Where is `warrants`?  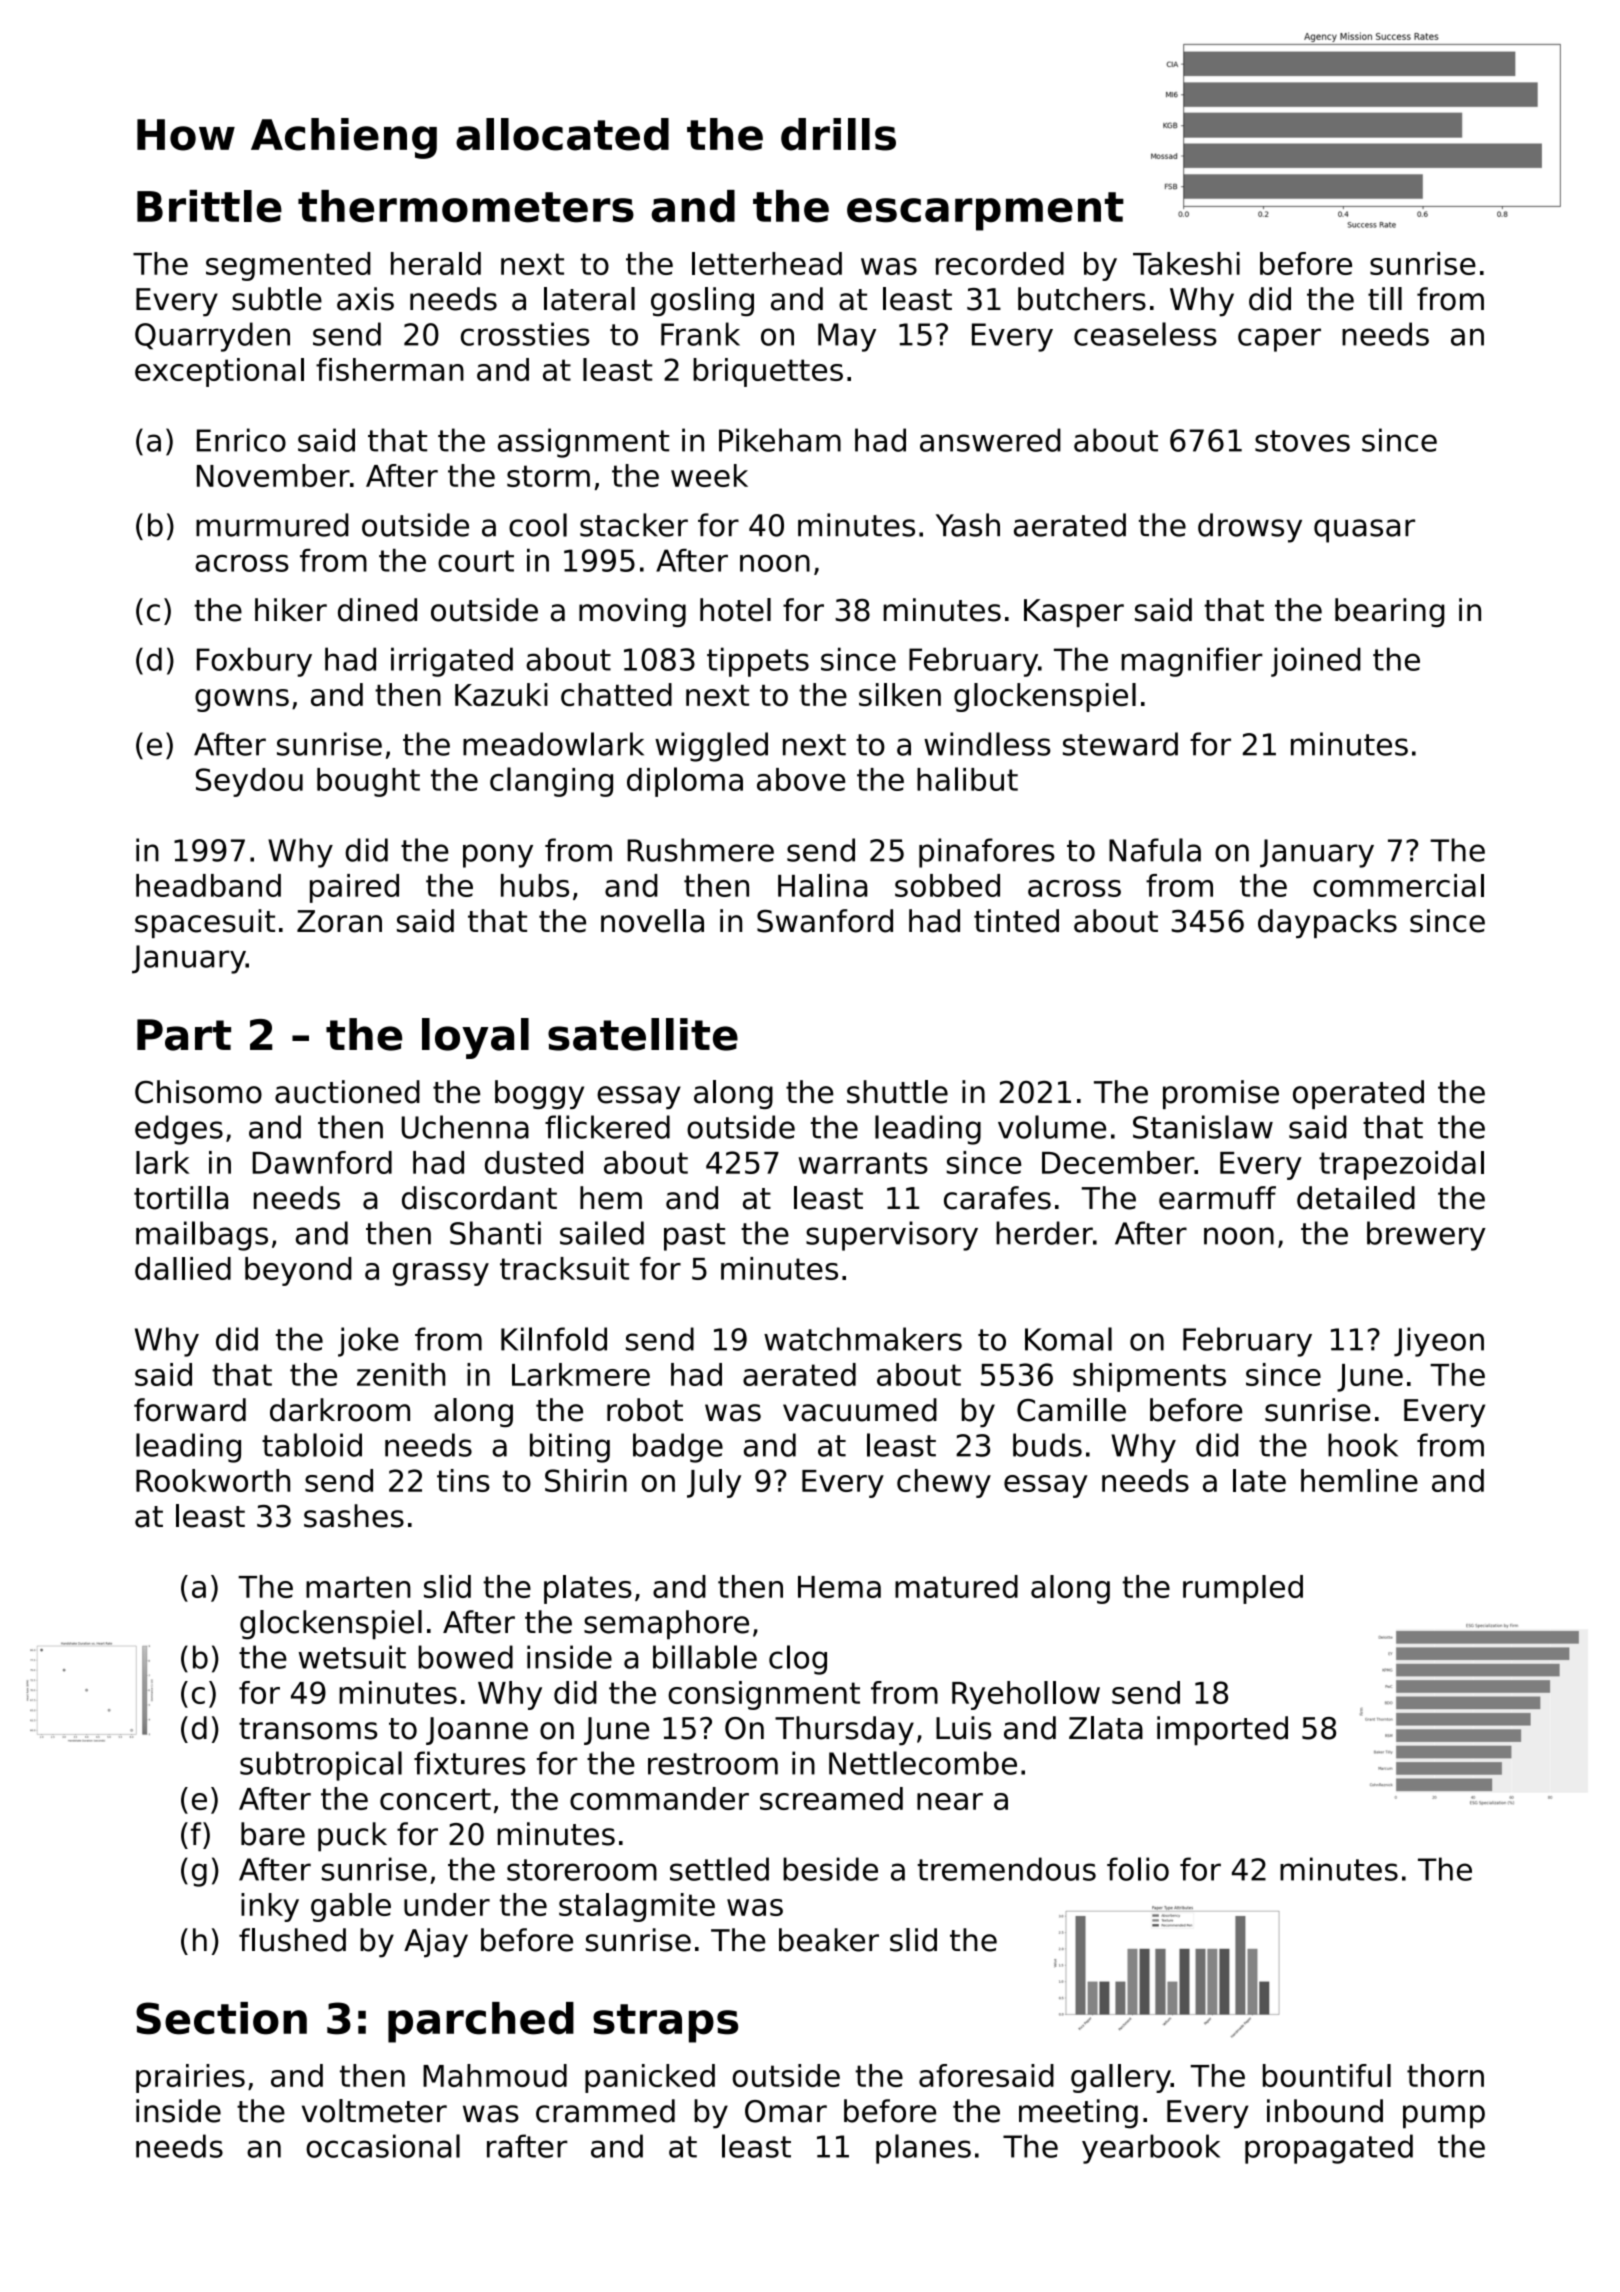 warrants is located at coordinates (863, 1163).
